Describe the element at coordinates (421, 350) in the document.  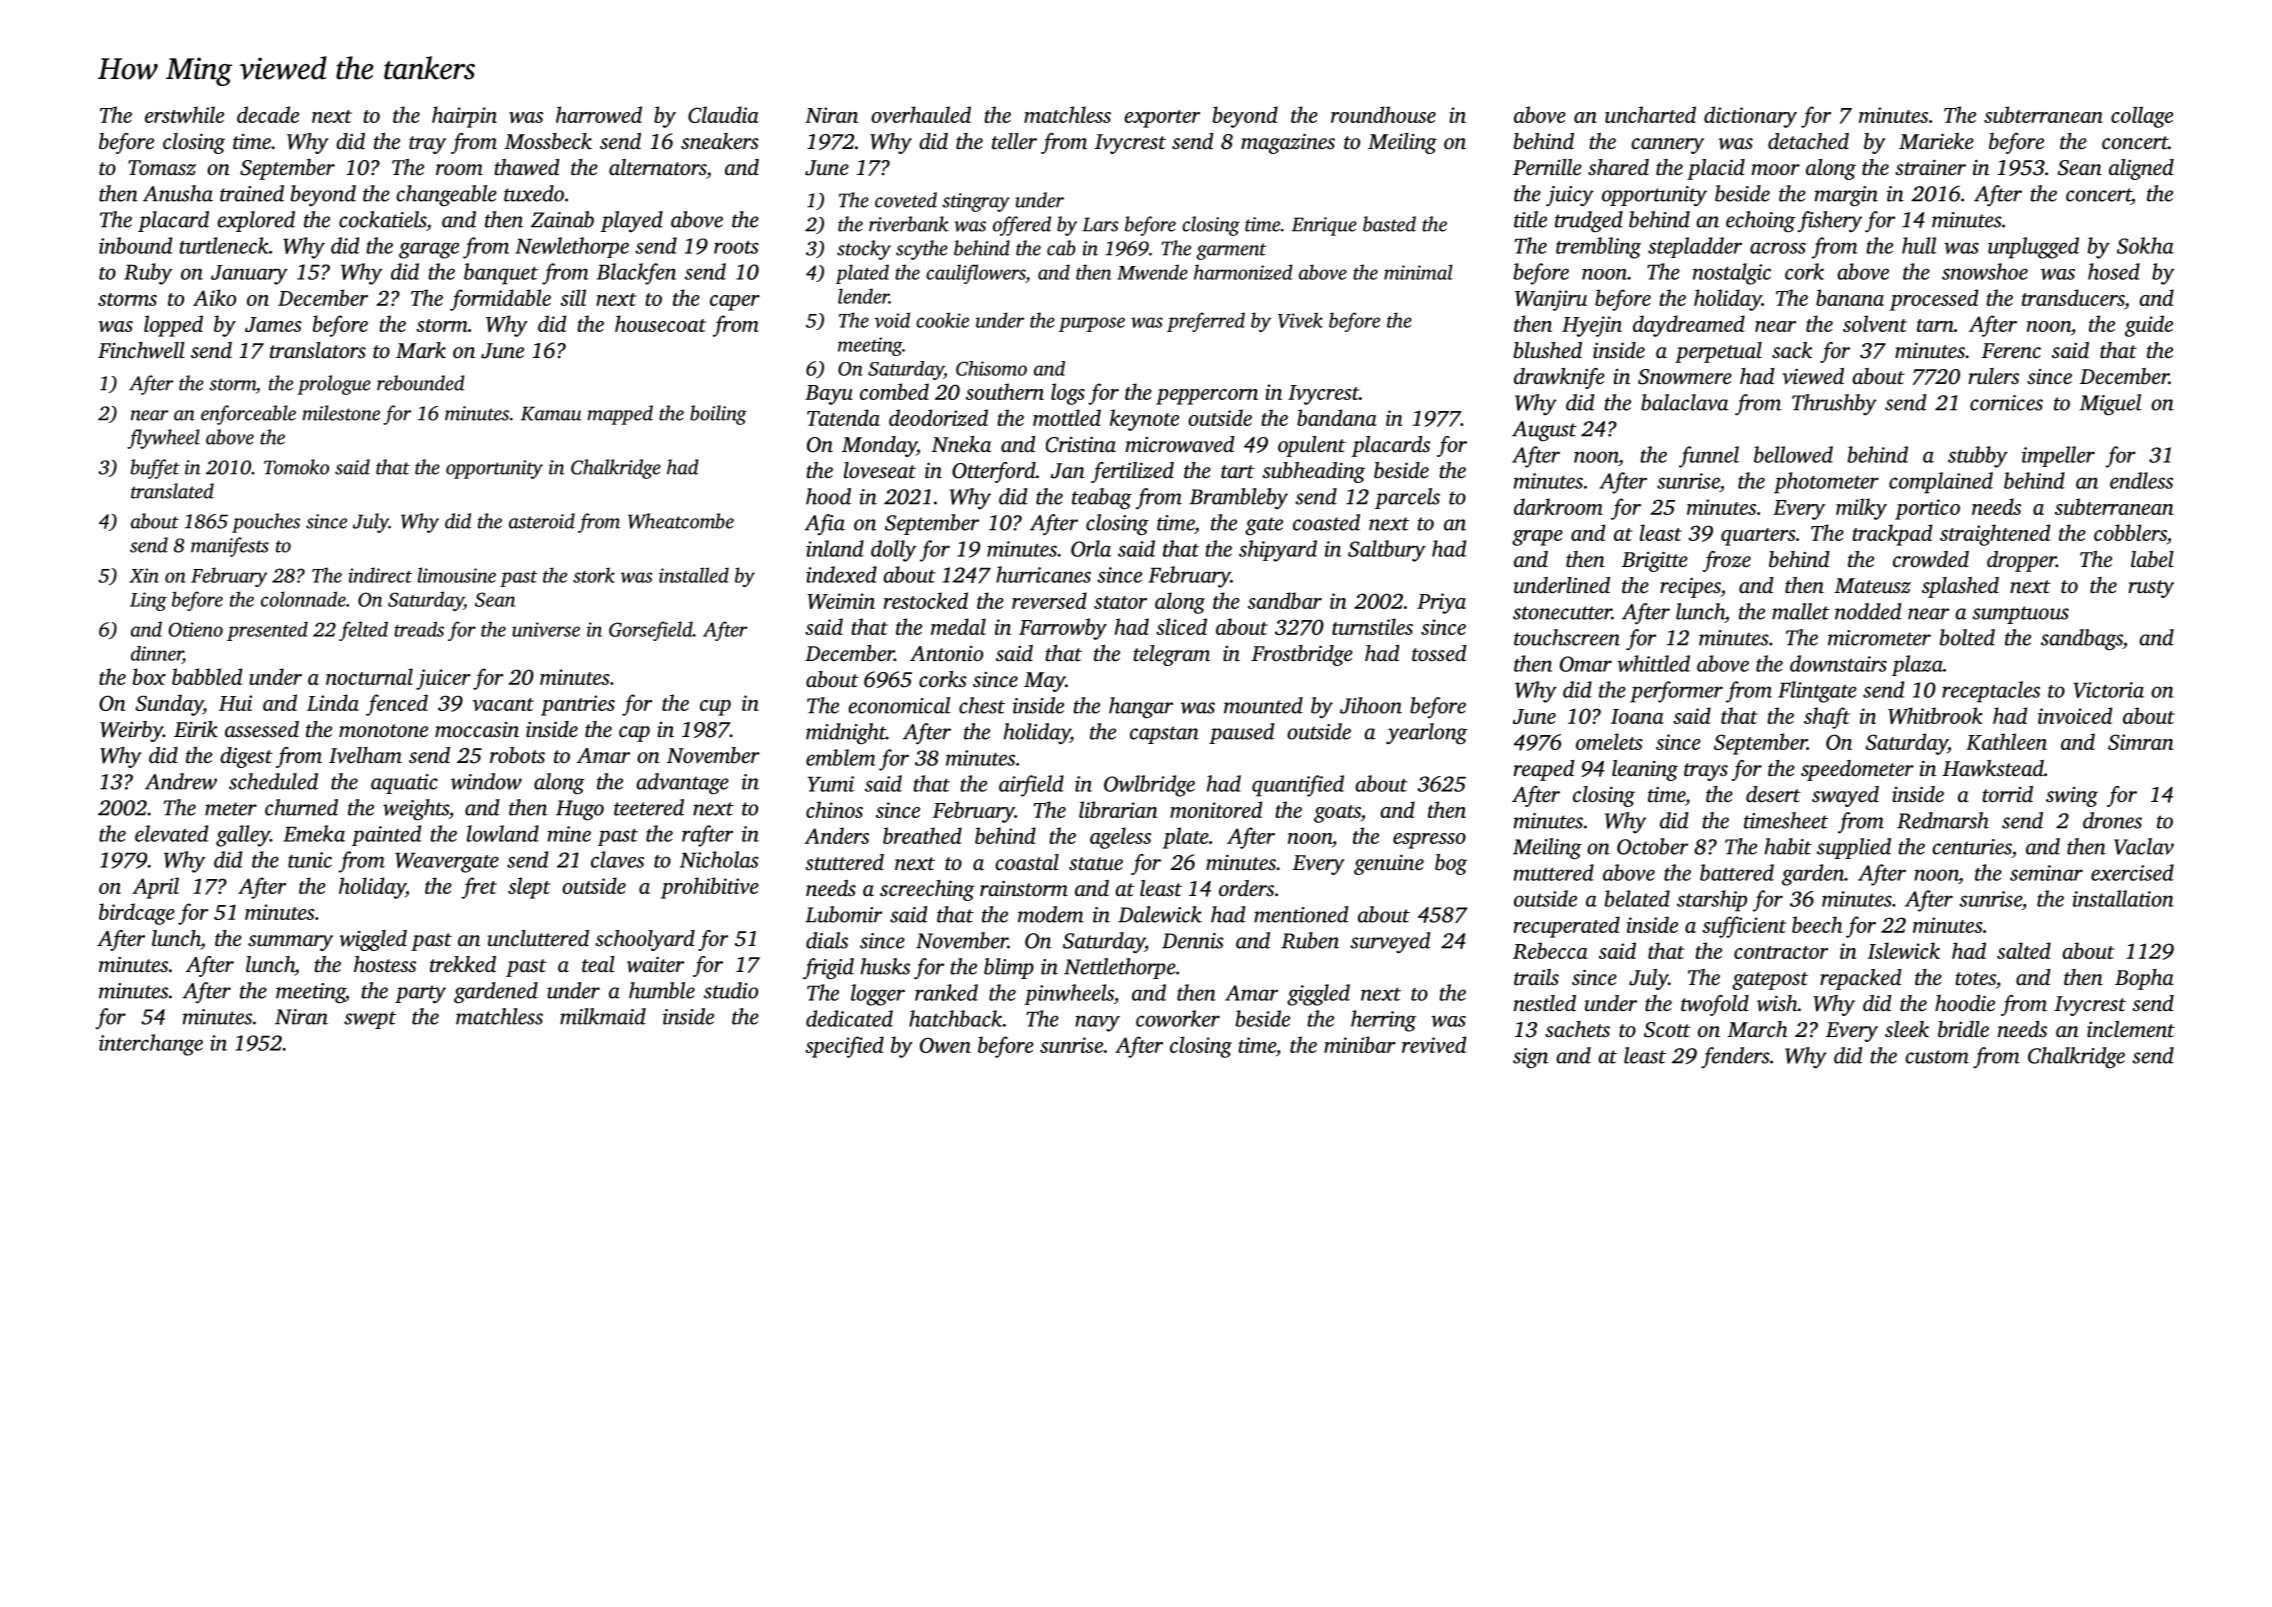
I see `Mark` at that location.
